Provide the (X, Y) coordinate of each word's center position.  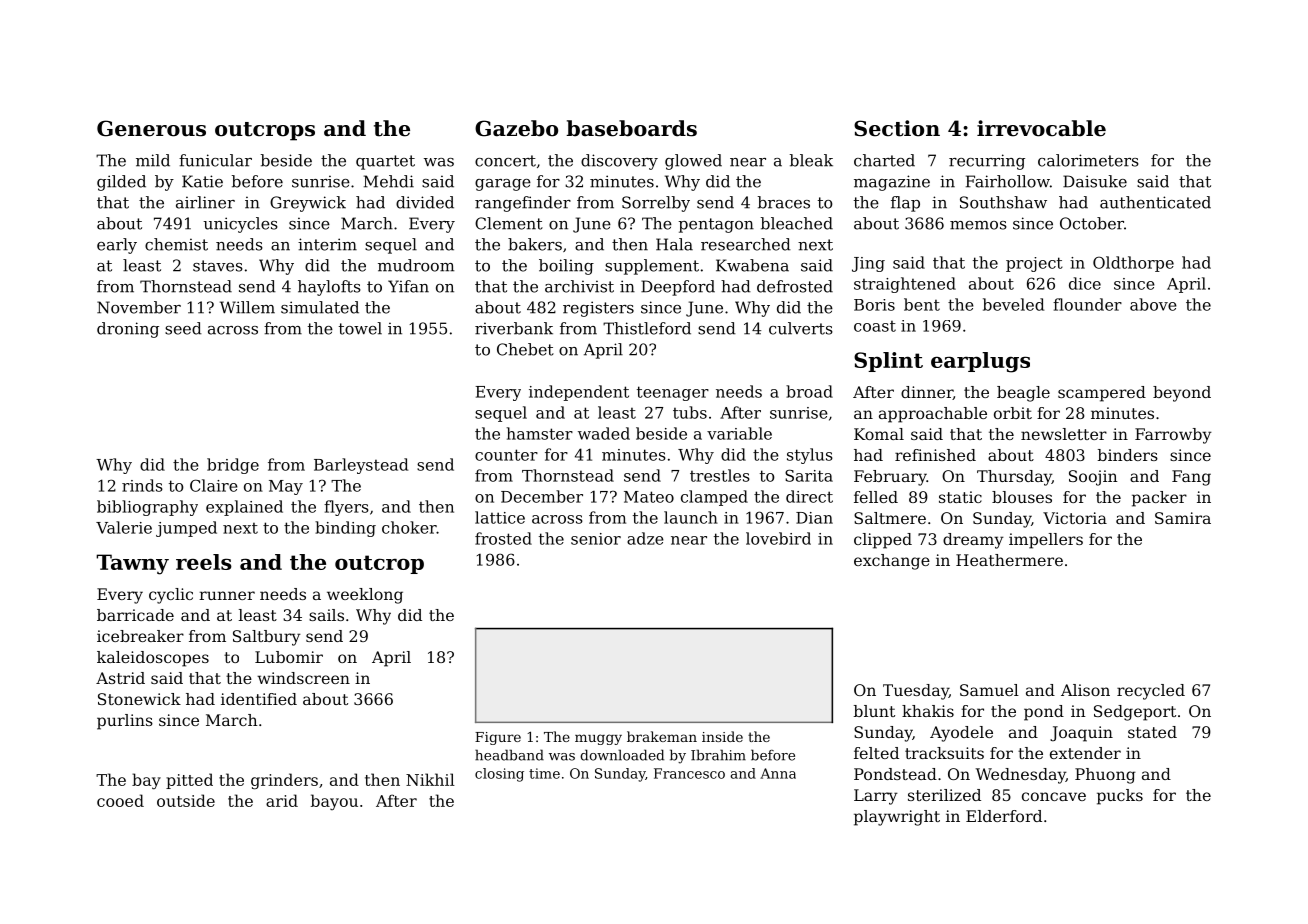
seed (183, 328)
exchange (892, 562)
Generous (151, 128)
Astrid (120, 678)
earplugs (980, 362)
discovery (619, 162)
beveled (1013, 304)
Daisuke (1095, 181)
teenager (673, 393)
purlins (125, 722)
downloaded (622, 755)
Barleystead (361, 466)
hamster (540, 433)
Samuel (989, 690)
